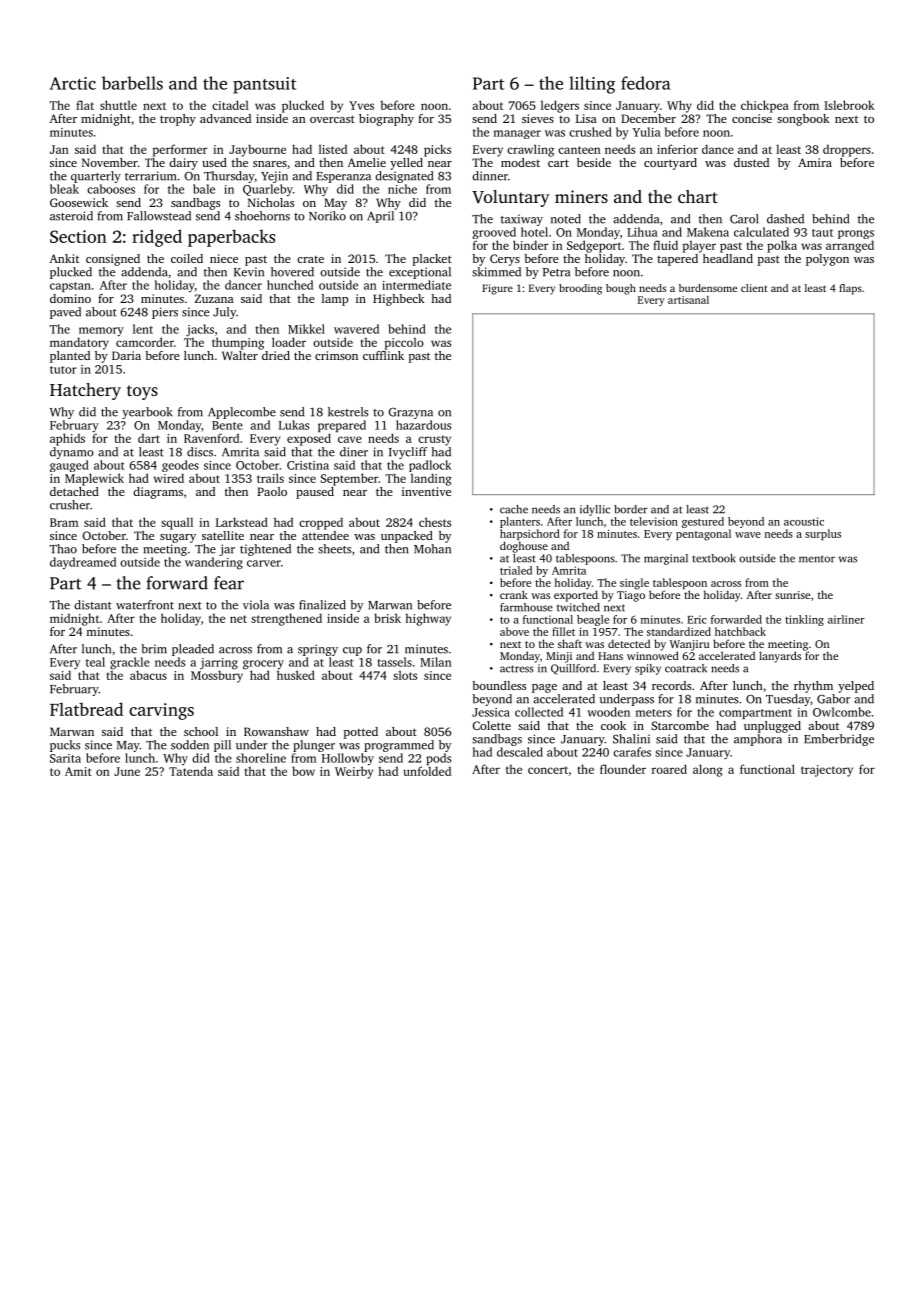 This screenshot has width=924, height=1308. Describe the element at coordinates (402, 189) in the screenshot. I see `niche` at that location.
